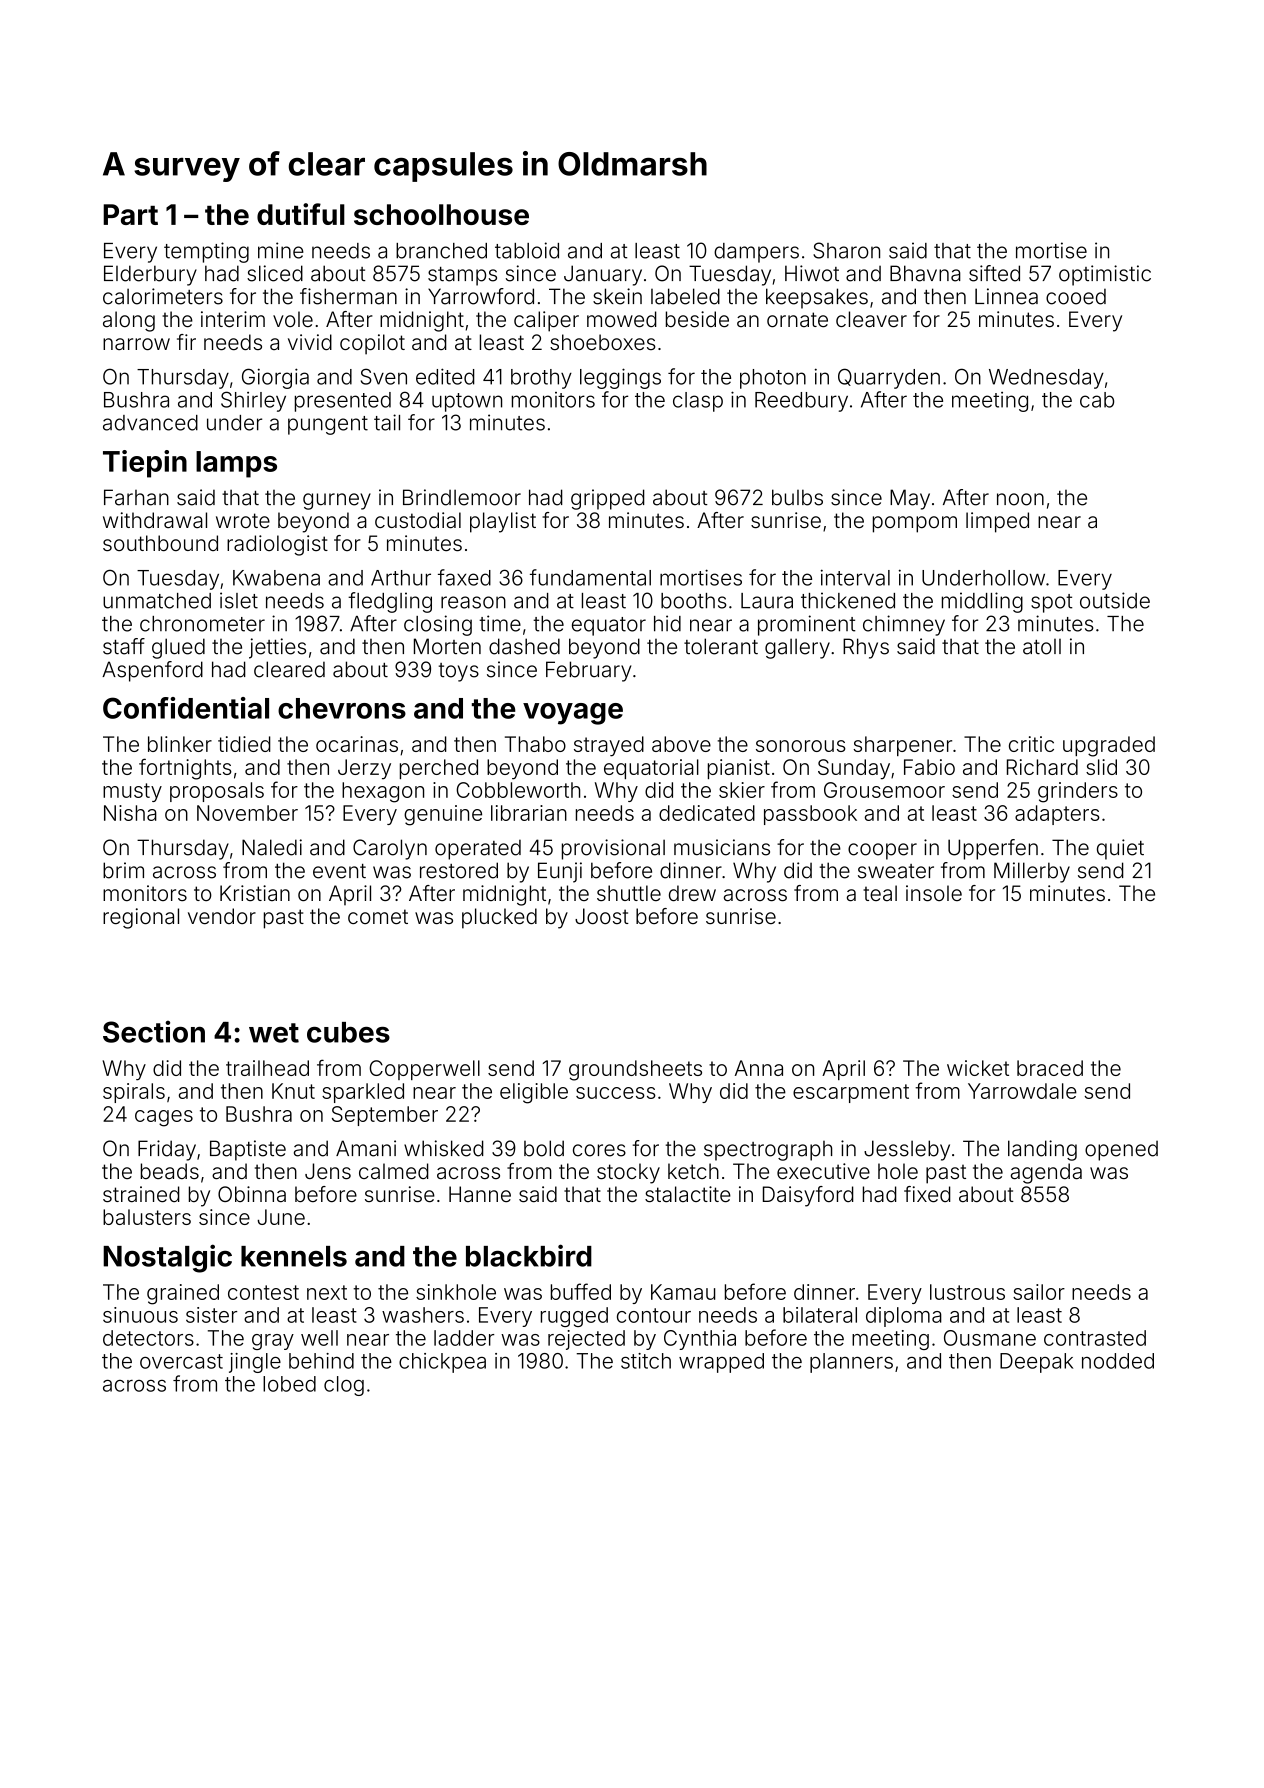 The width and height of the screenshot is (1264, 1788). What do you see at coordinates (759, 1068) in the screenshot?
I see `Anna` at bounding box center [759, 1068].
